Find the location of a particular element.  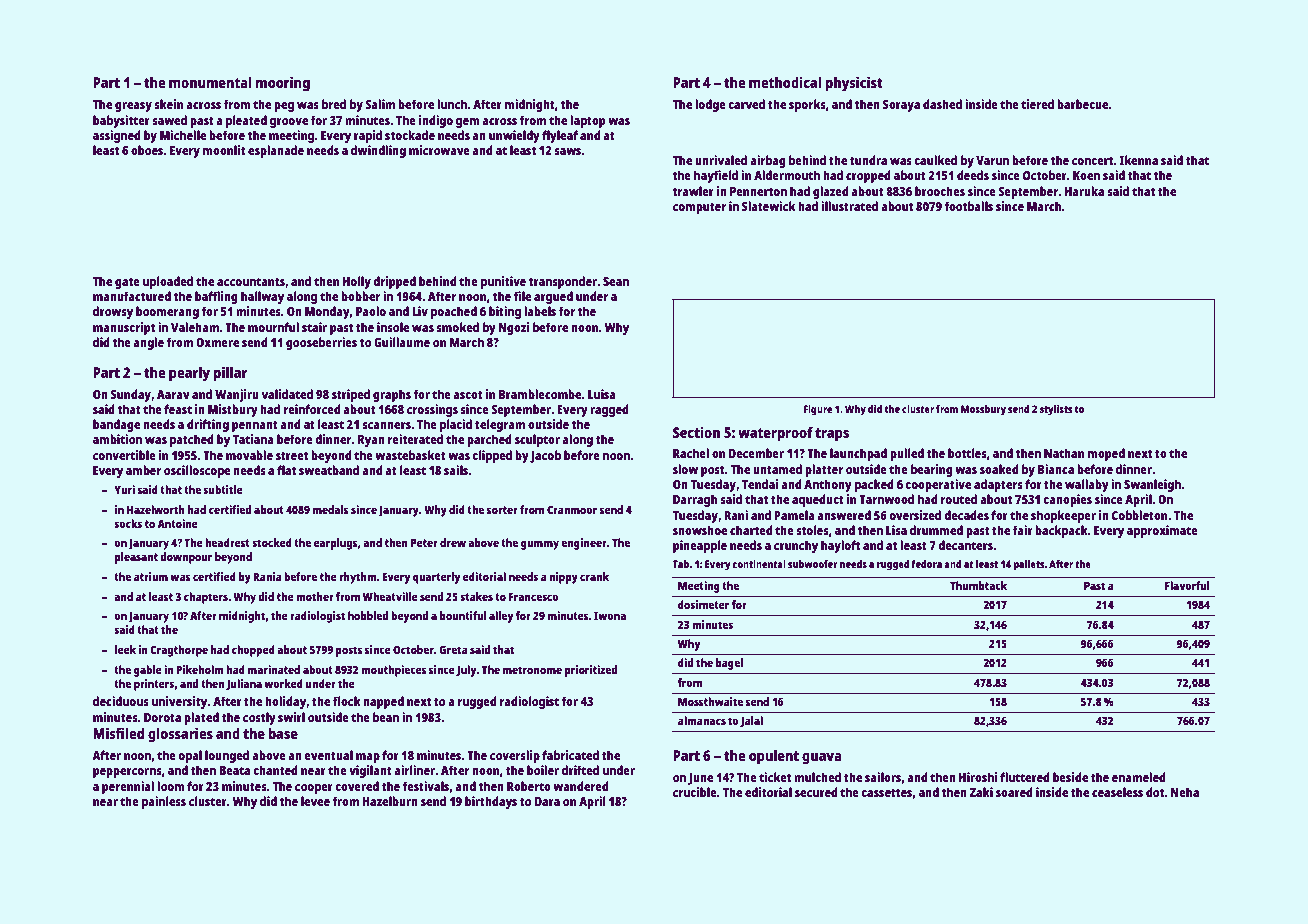

barbecue is located at coordinates (1082, 104).
